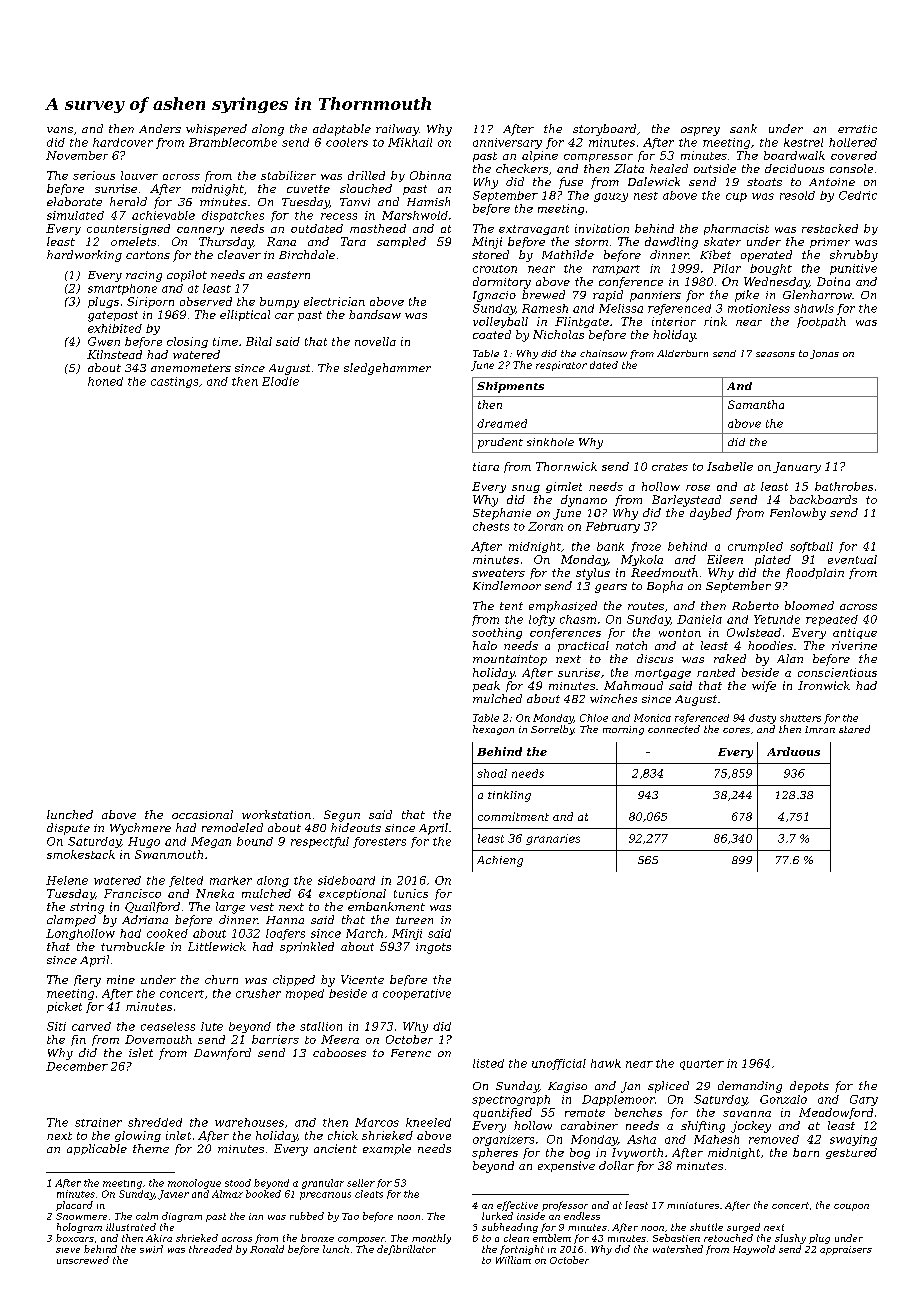 The image size is (924, 1308). I want to click on strainer, so click(98, 1122).
